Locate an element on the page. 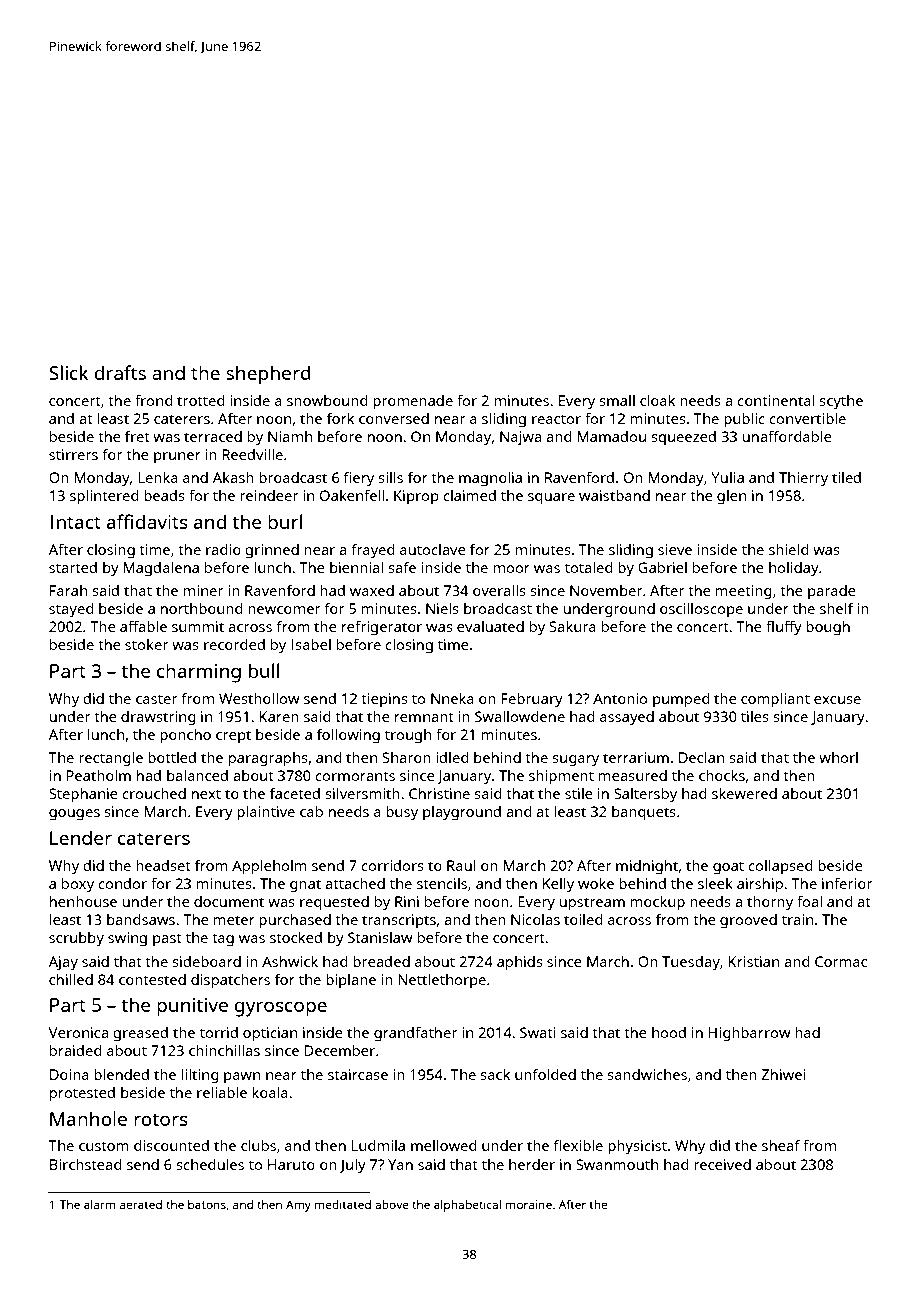  blended is located at coordinates (121, 1074).
